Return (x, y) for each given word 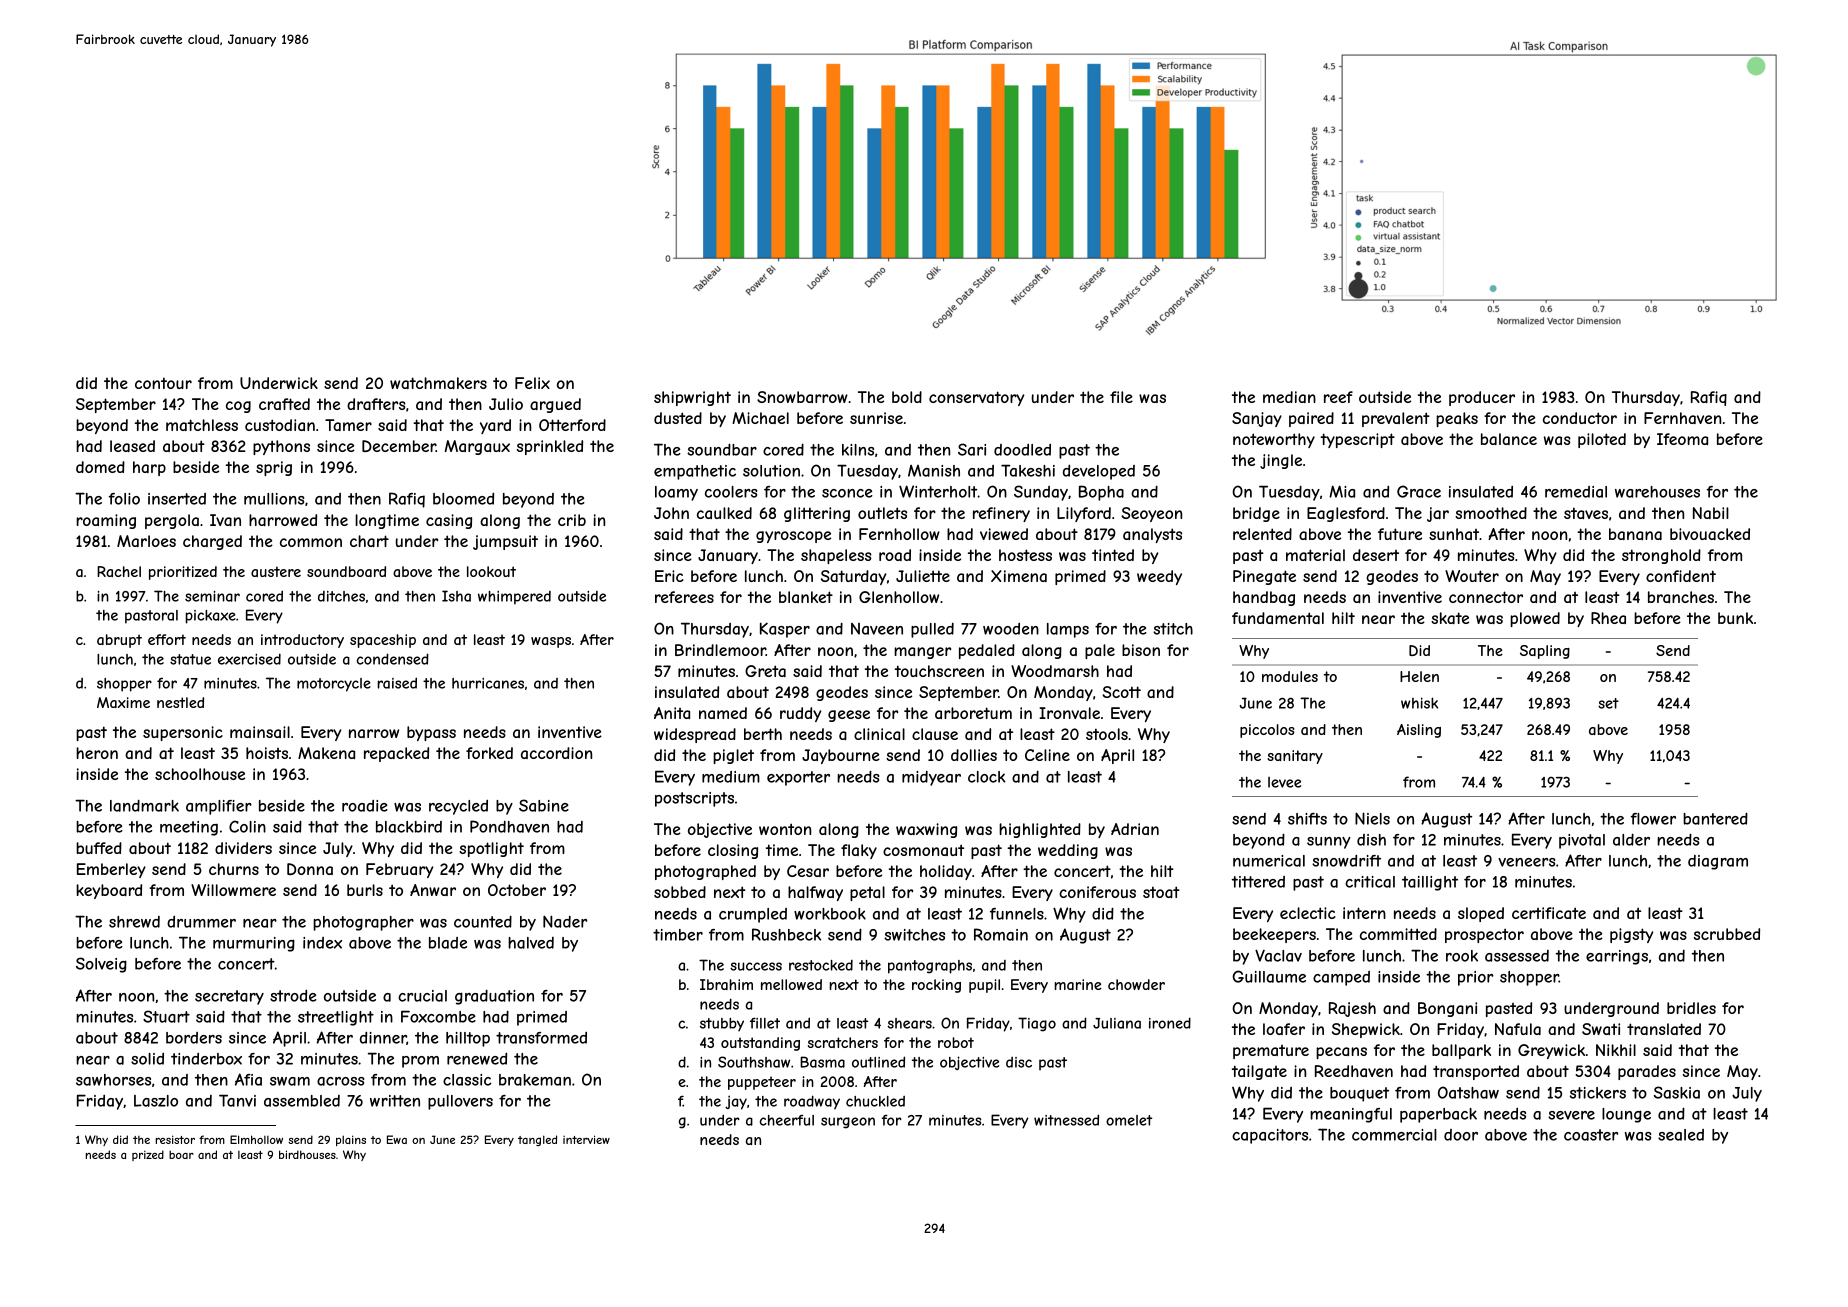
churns (234, 869)
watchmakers (438, 383)
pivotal (1582, 841)
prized (148, 1155)
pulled (932, 630)
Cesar (808, 871)
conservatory (977, 398)
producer (1482, 398)
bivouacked (1710, 534)
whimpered (514, 598)
